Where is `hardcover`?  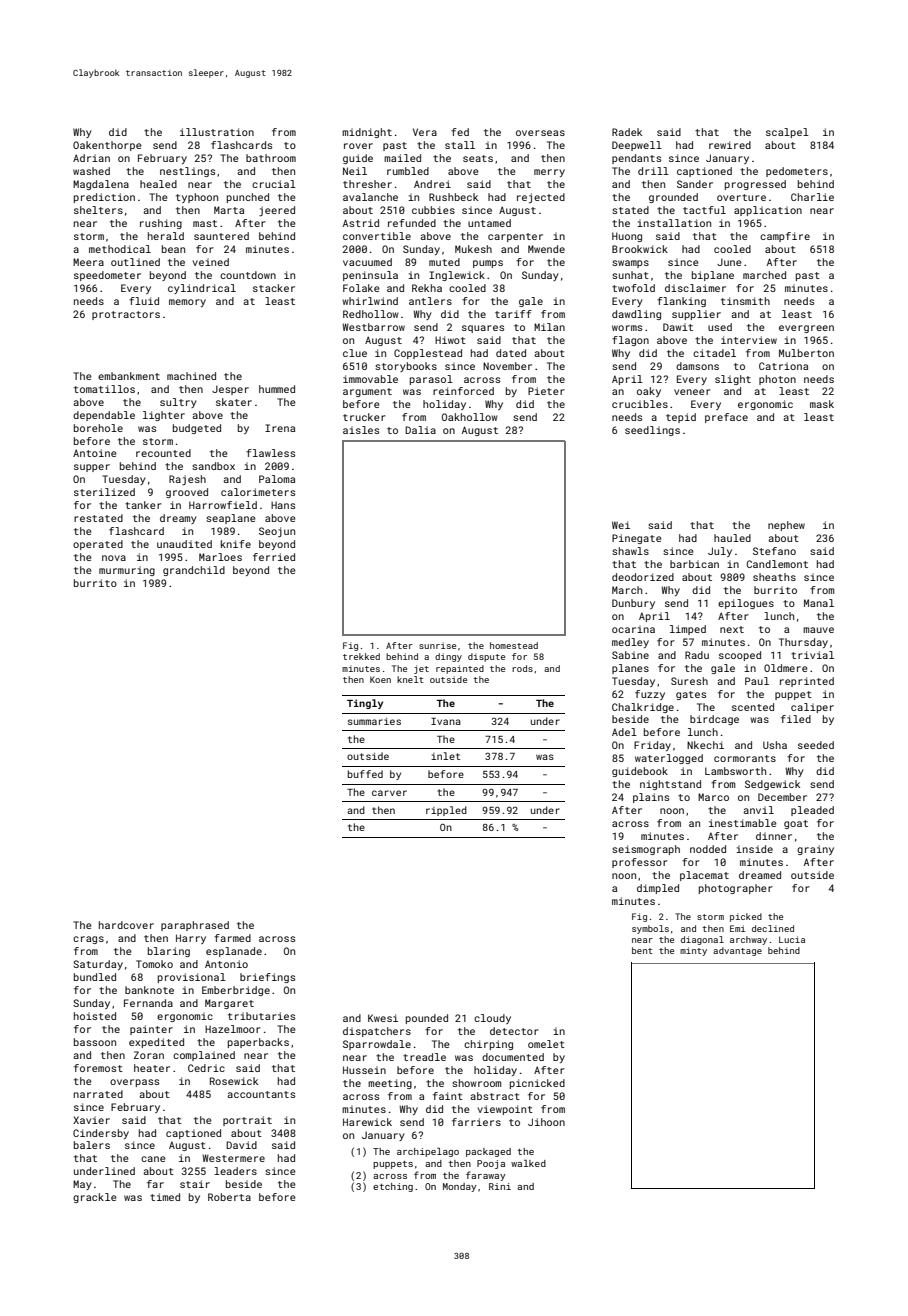 hardcover is located at coordinates (126, 925).
